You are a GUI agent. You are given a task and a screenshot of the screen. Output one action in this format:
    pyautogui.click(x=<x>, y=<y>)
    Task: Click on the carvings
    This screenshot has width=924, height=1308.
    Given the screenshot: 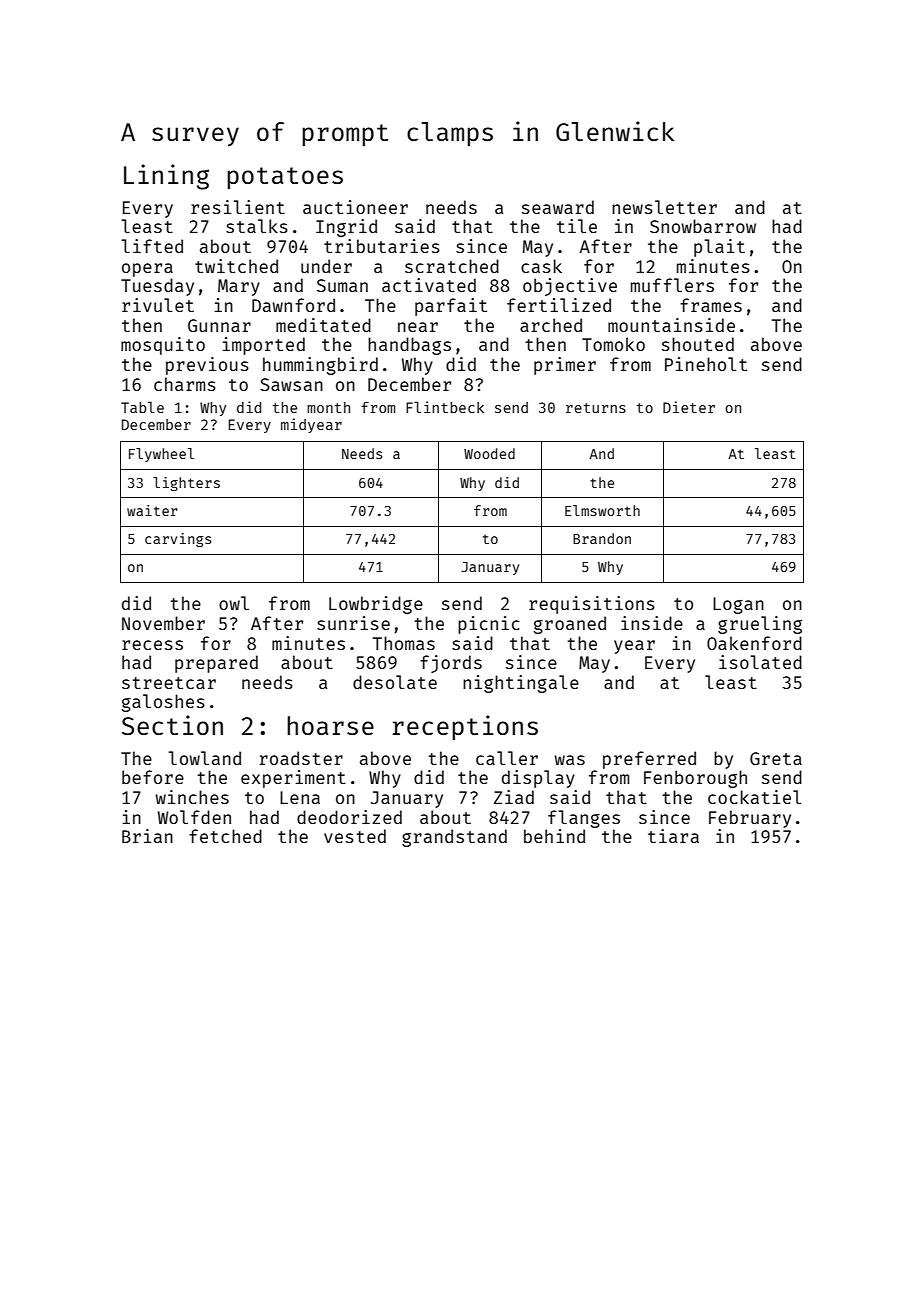 What is the action you would take?
    pyautogui.click(x=178, y=540)
